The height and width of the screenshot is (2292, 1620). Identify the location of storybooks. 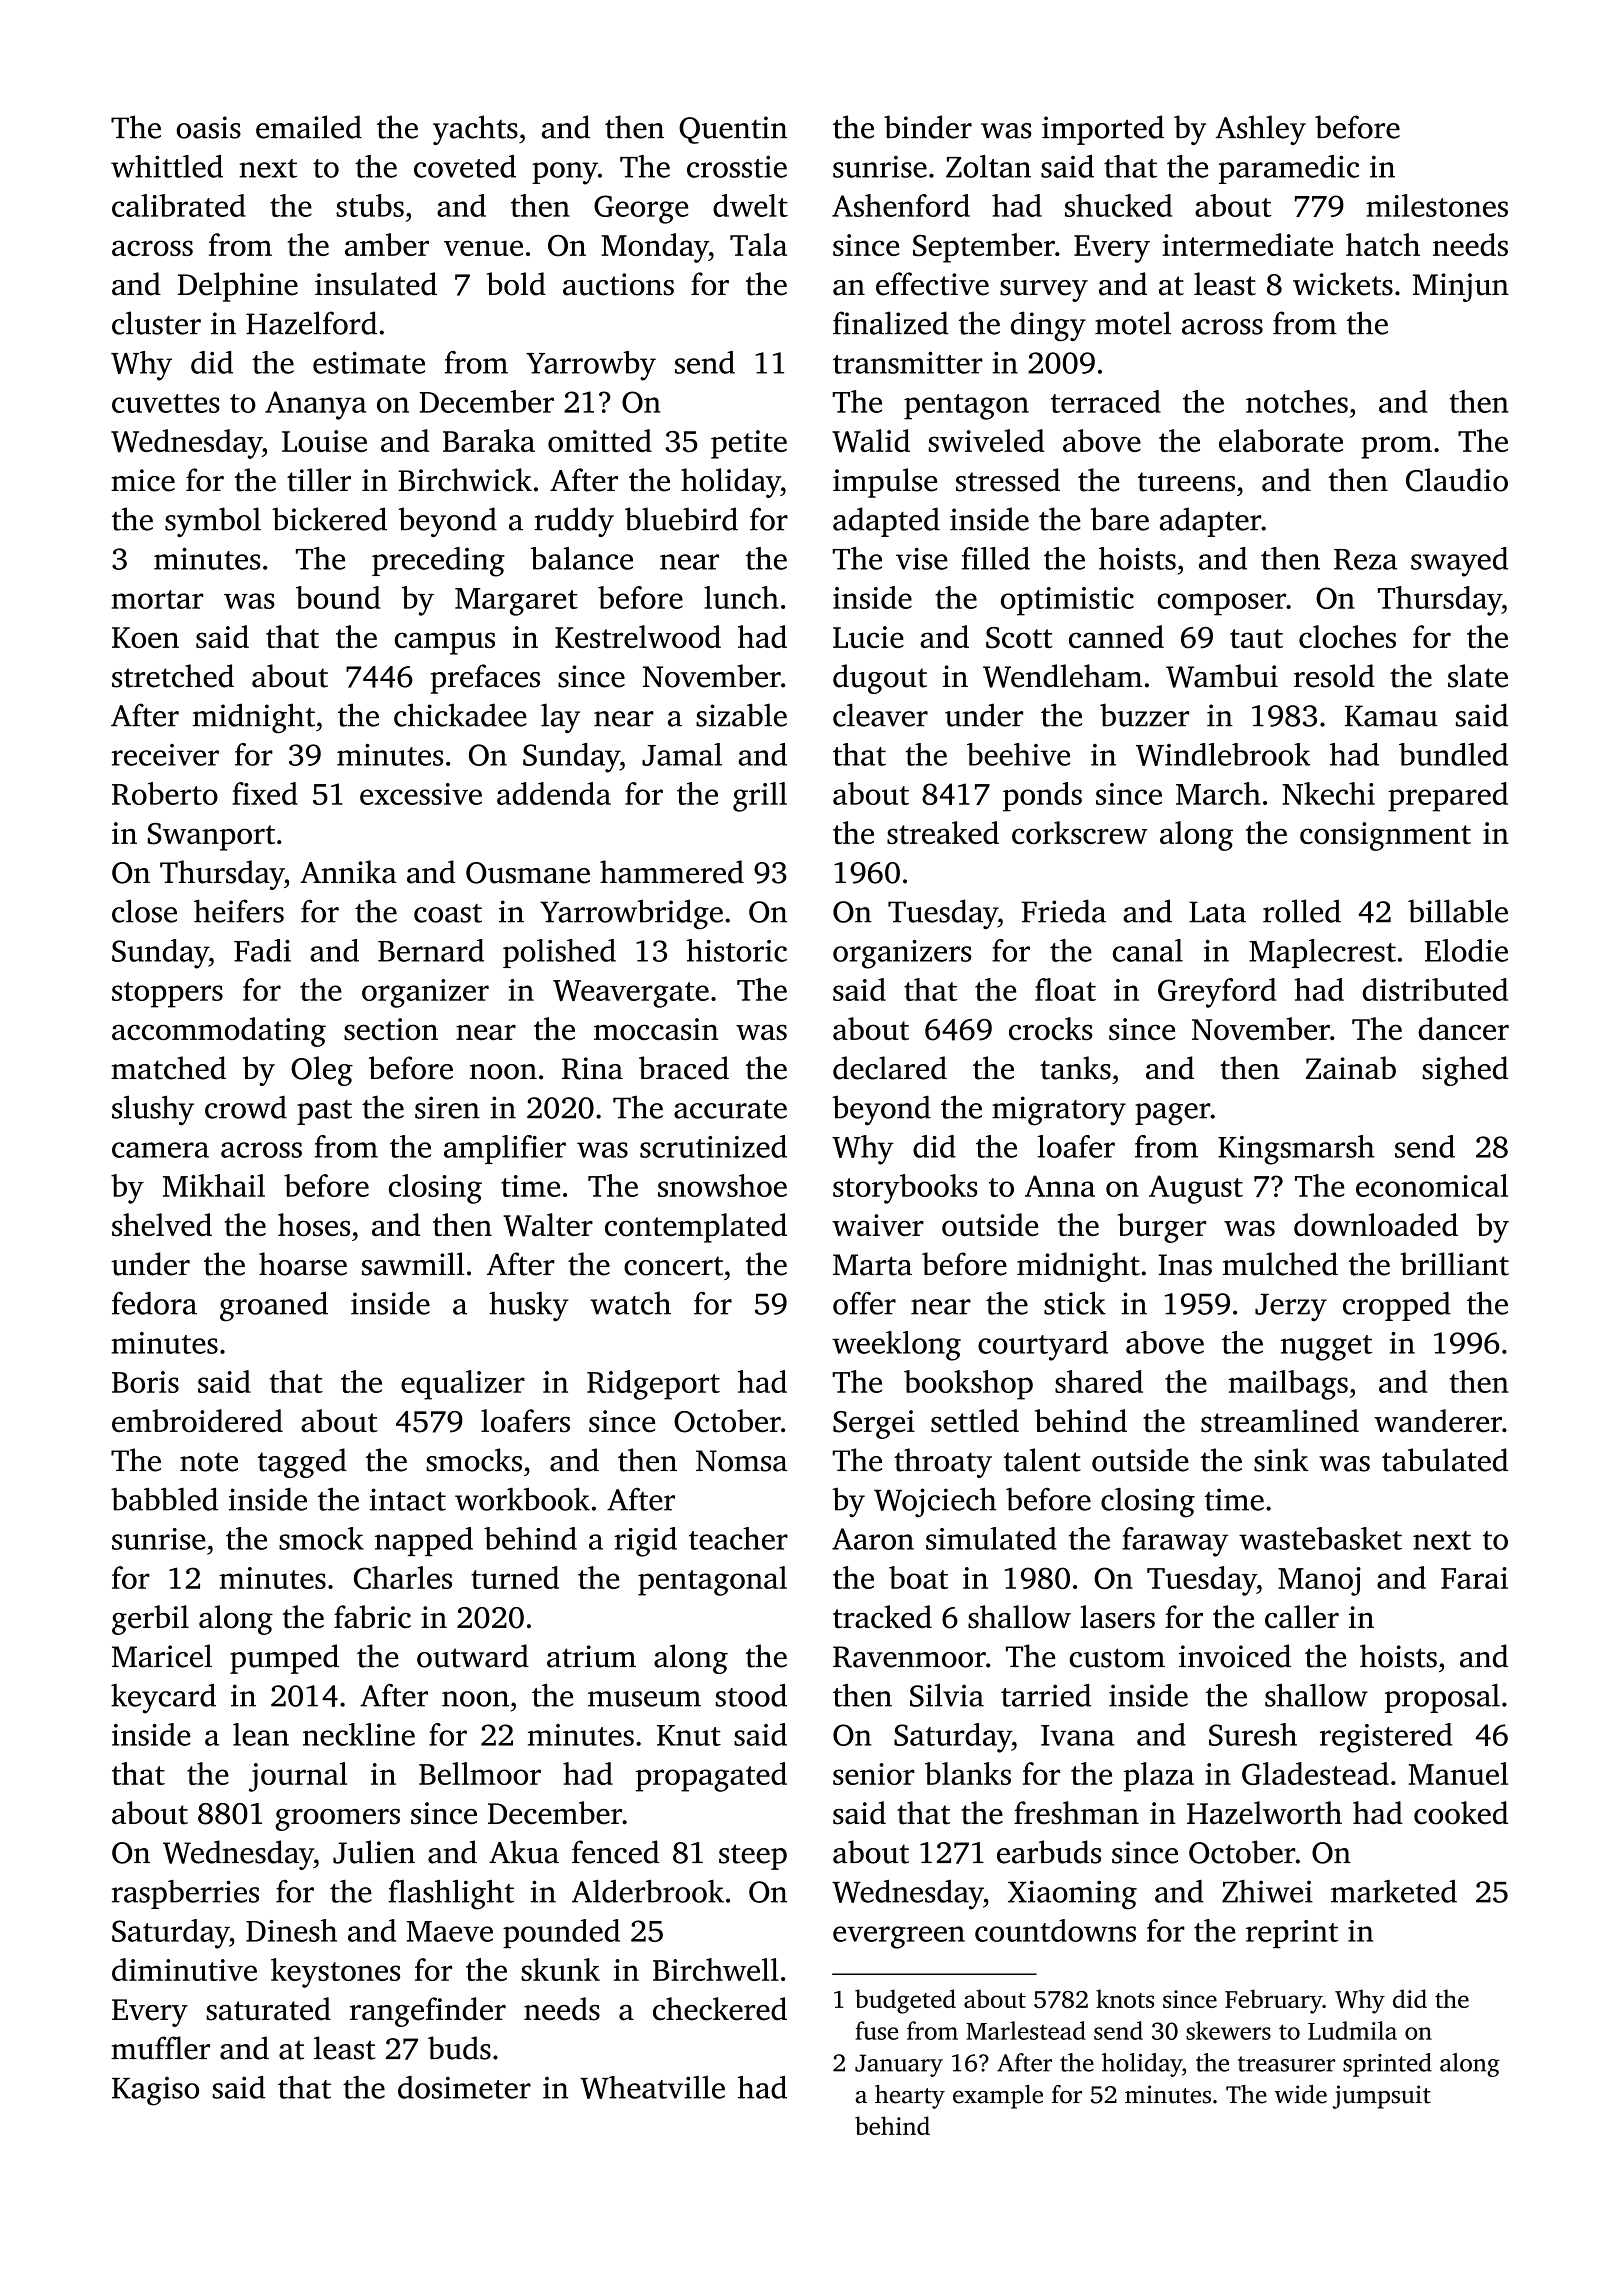
(905, 1189).
